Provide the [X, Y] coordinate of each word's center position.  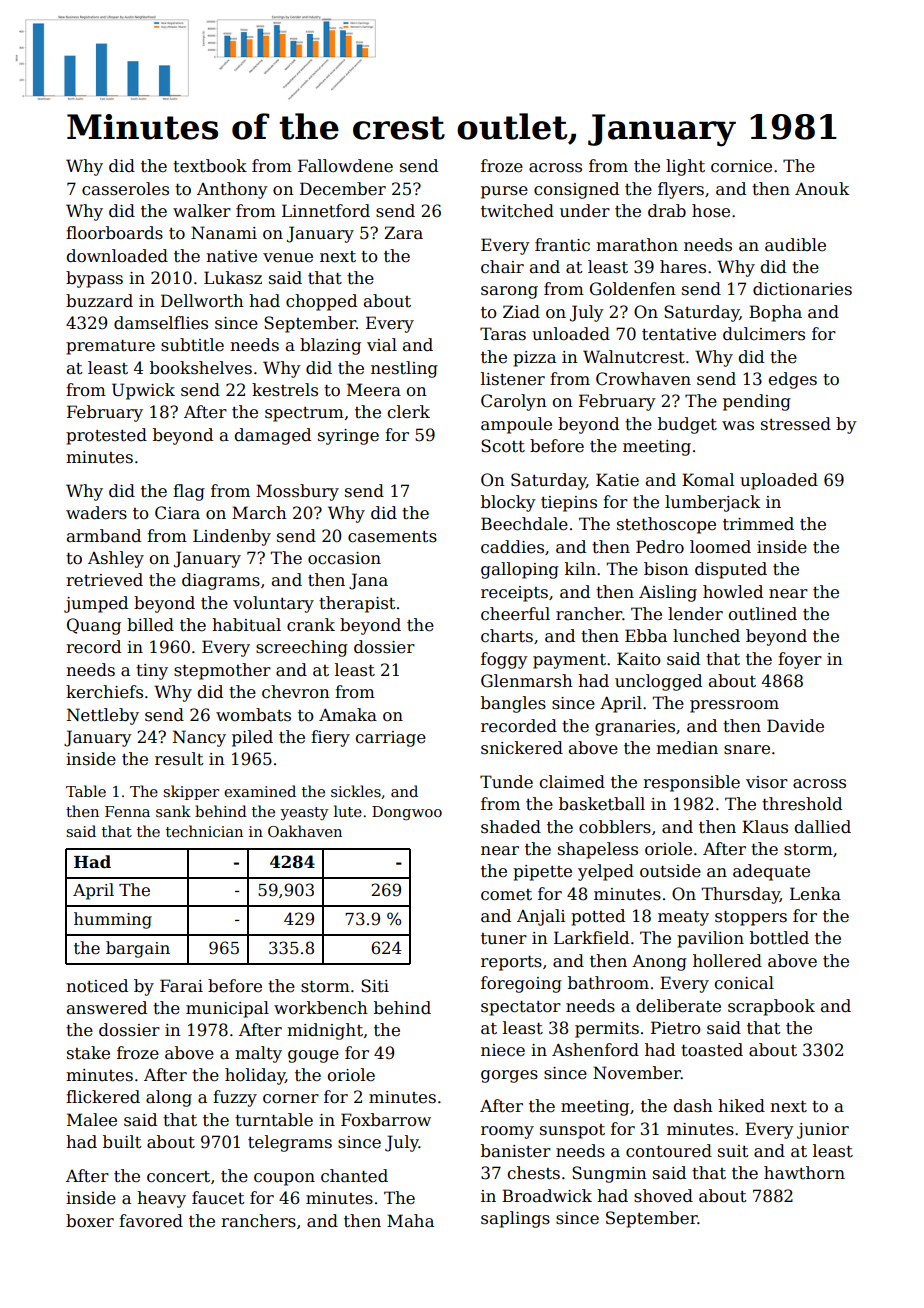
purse [504, 192]
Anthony [232, 190]
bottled [779, 938]
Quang [94, 626]
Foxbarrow [386, 1120]
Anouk [822, 189]
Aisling [668, 593]
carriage [391, 739]
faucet [218, 1198]
